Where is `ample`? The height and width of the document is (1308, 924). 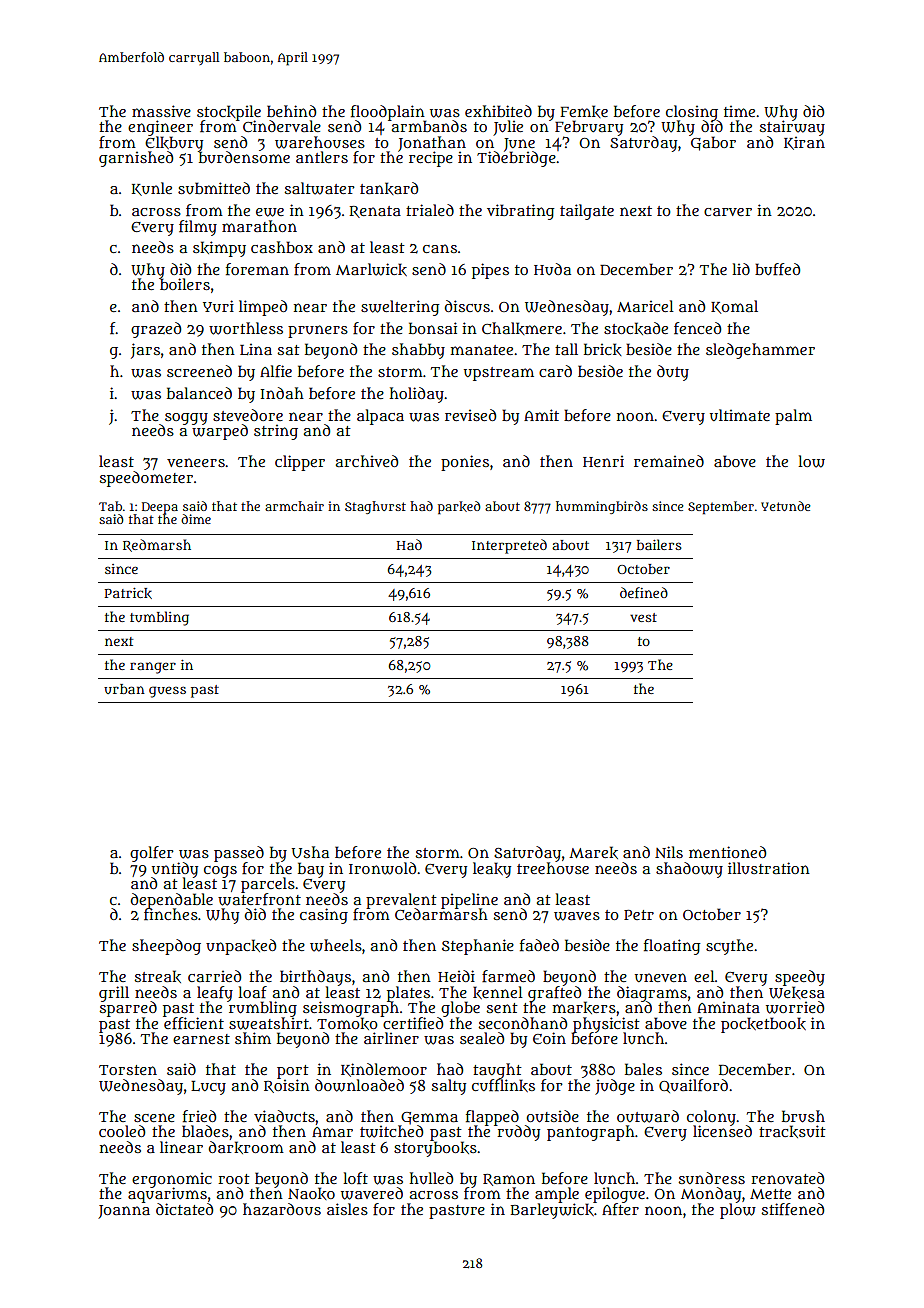 ample is located at coordinates (557, 1195).
